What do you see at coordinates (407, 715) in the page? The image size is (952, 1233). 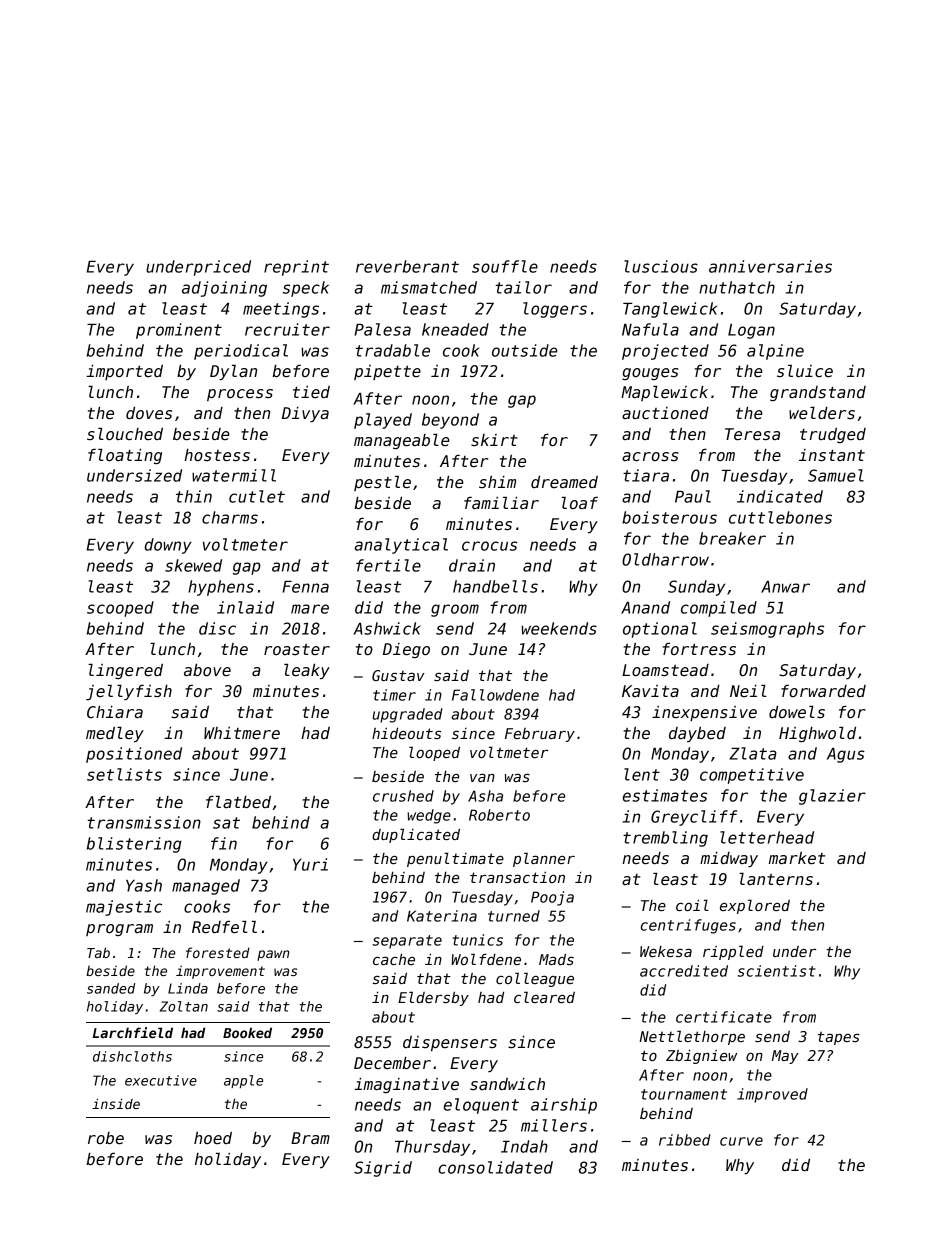 I see `upgraded` at bounding box center [407, 715].
